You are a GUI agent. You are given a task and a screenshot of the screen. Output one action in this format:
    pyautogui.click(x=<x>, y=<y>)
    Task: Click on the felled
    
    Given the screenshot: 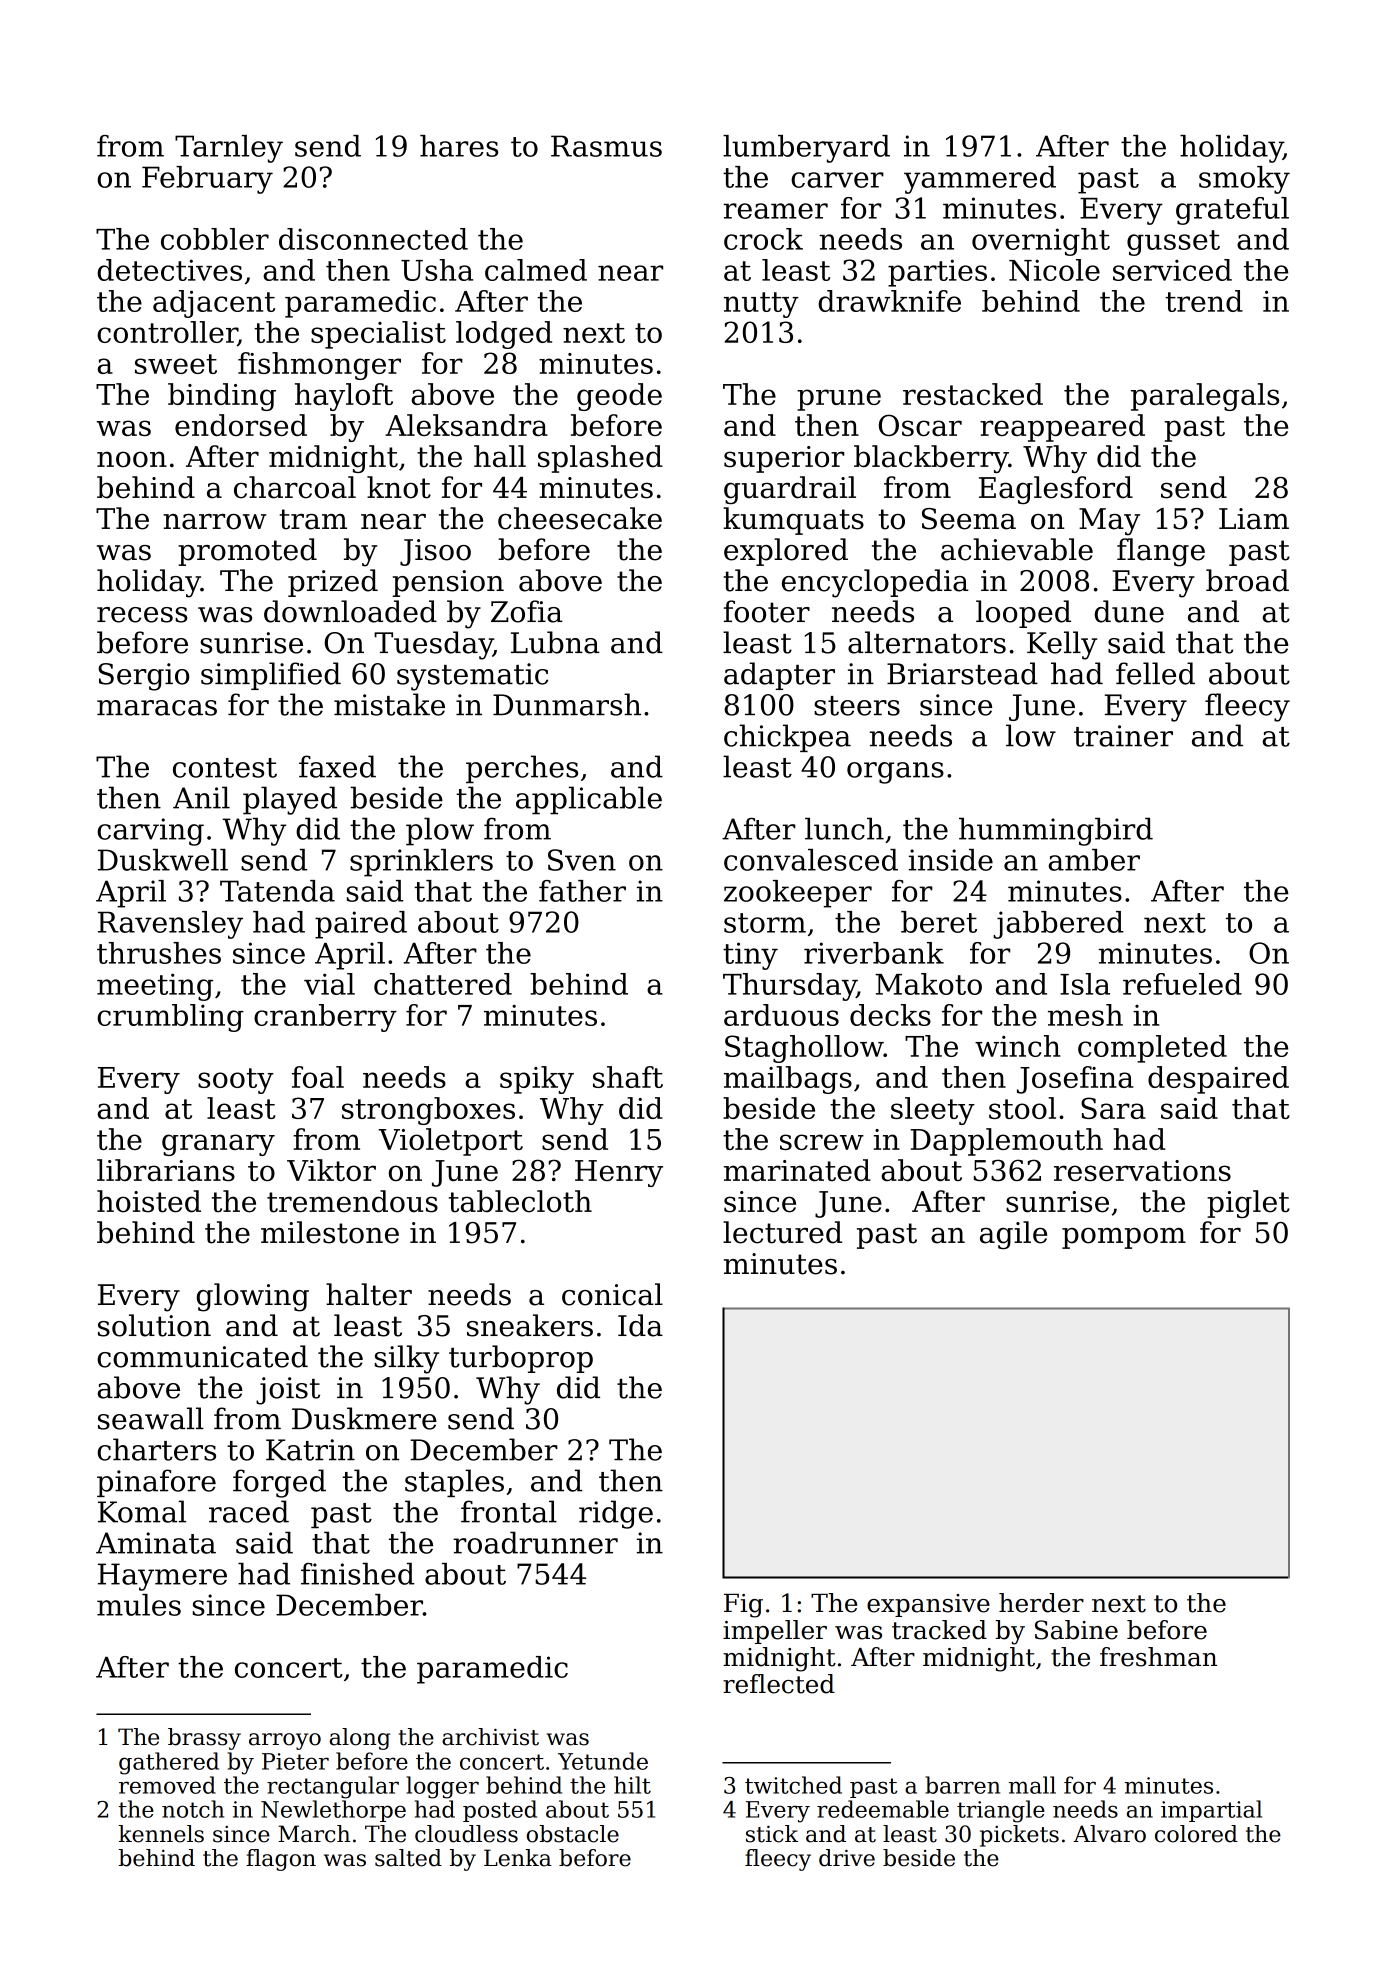 What is the action you would take?
    pyautogui.click(x=1155, y=673)
